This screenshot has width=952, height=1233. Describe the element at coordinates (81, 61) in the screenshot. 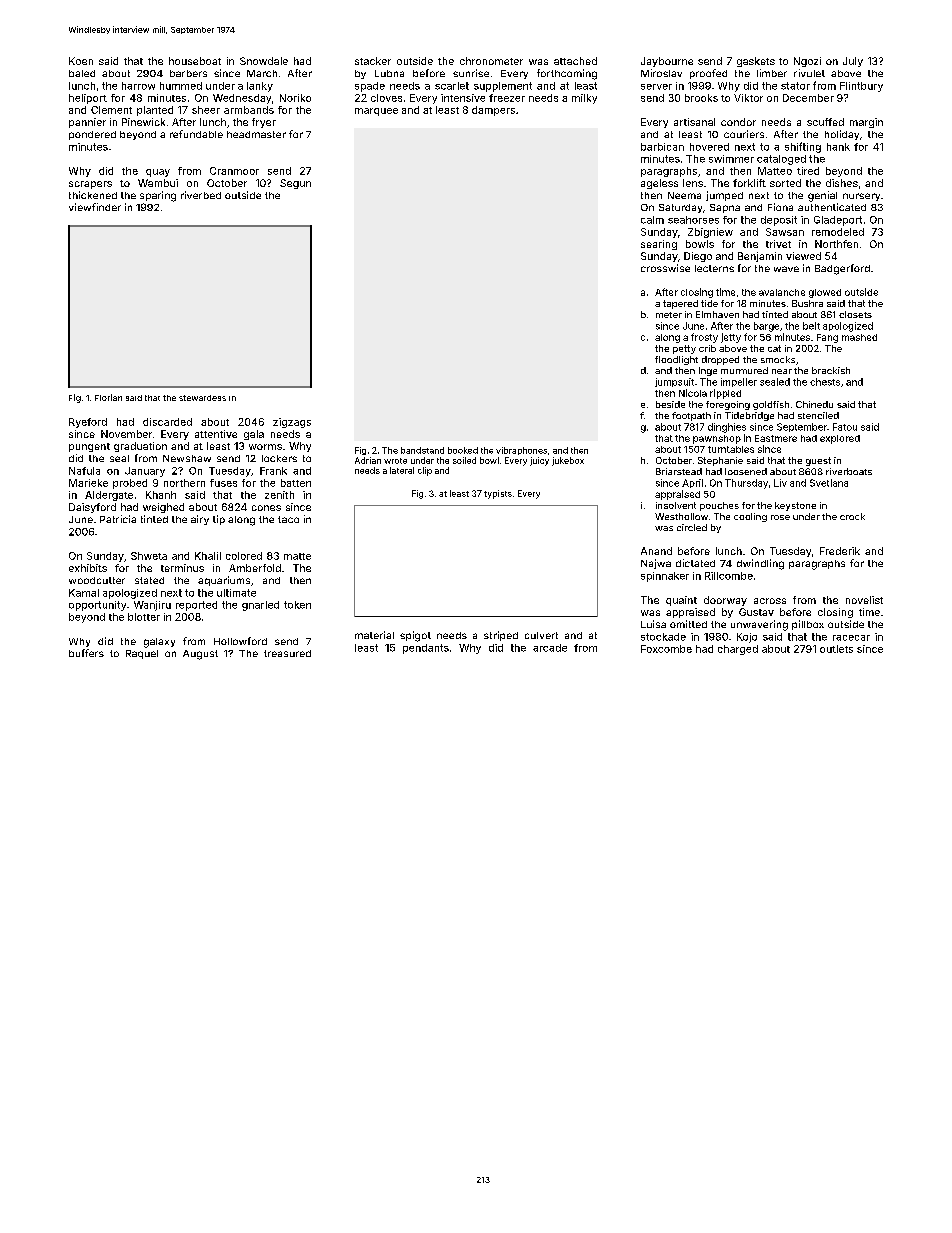

I see `Koen` at that location.
